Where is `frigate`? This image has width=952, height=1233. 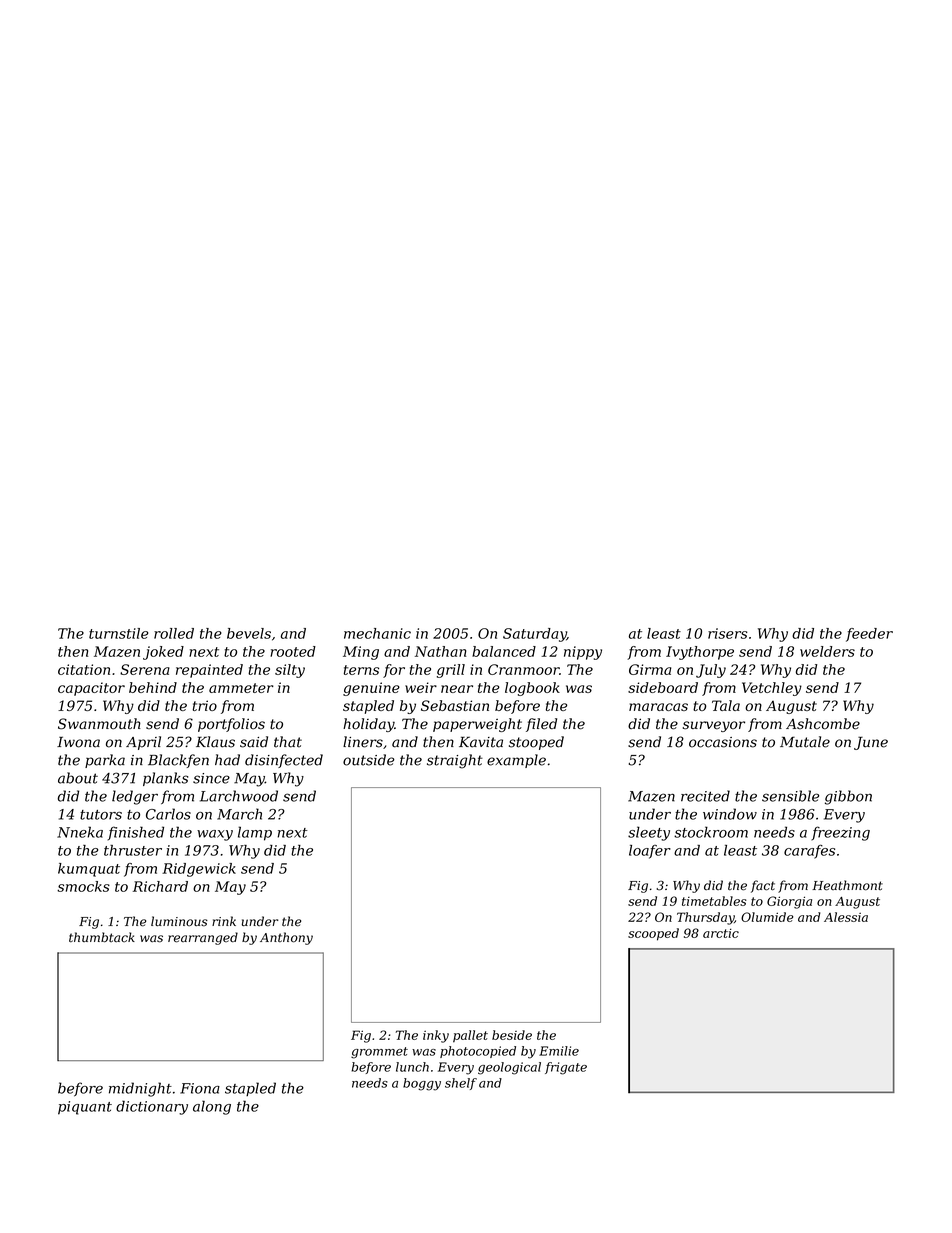 frigate is located at coordinates (566, 1068).
